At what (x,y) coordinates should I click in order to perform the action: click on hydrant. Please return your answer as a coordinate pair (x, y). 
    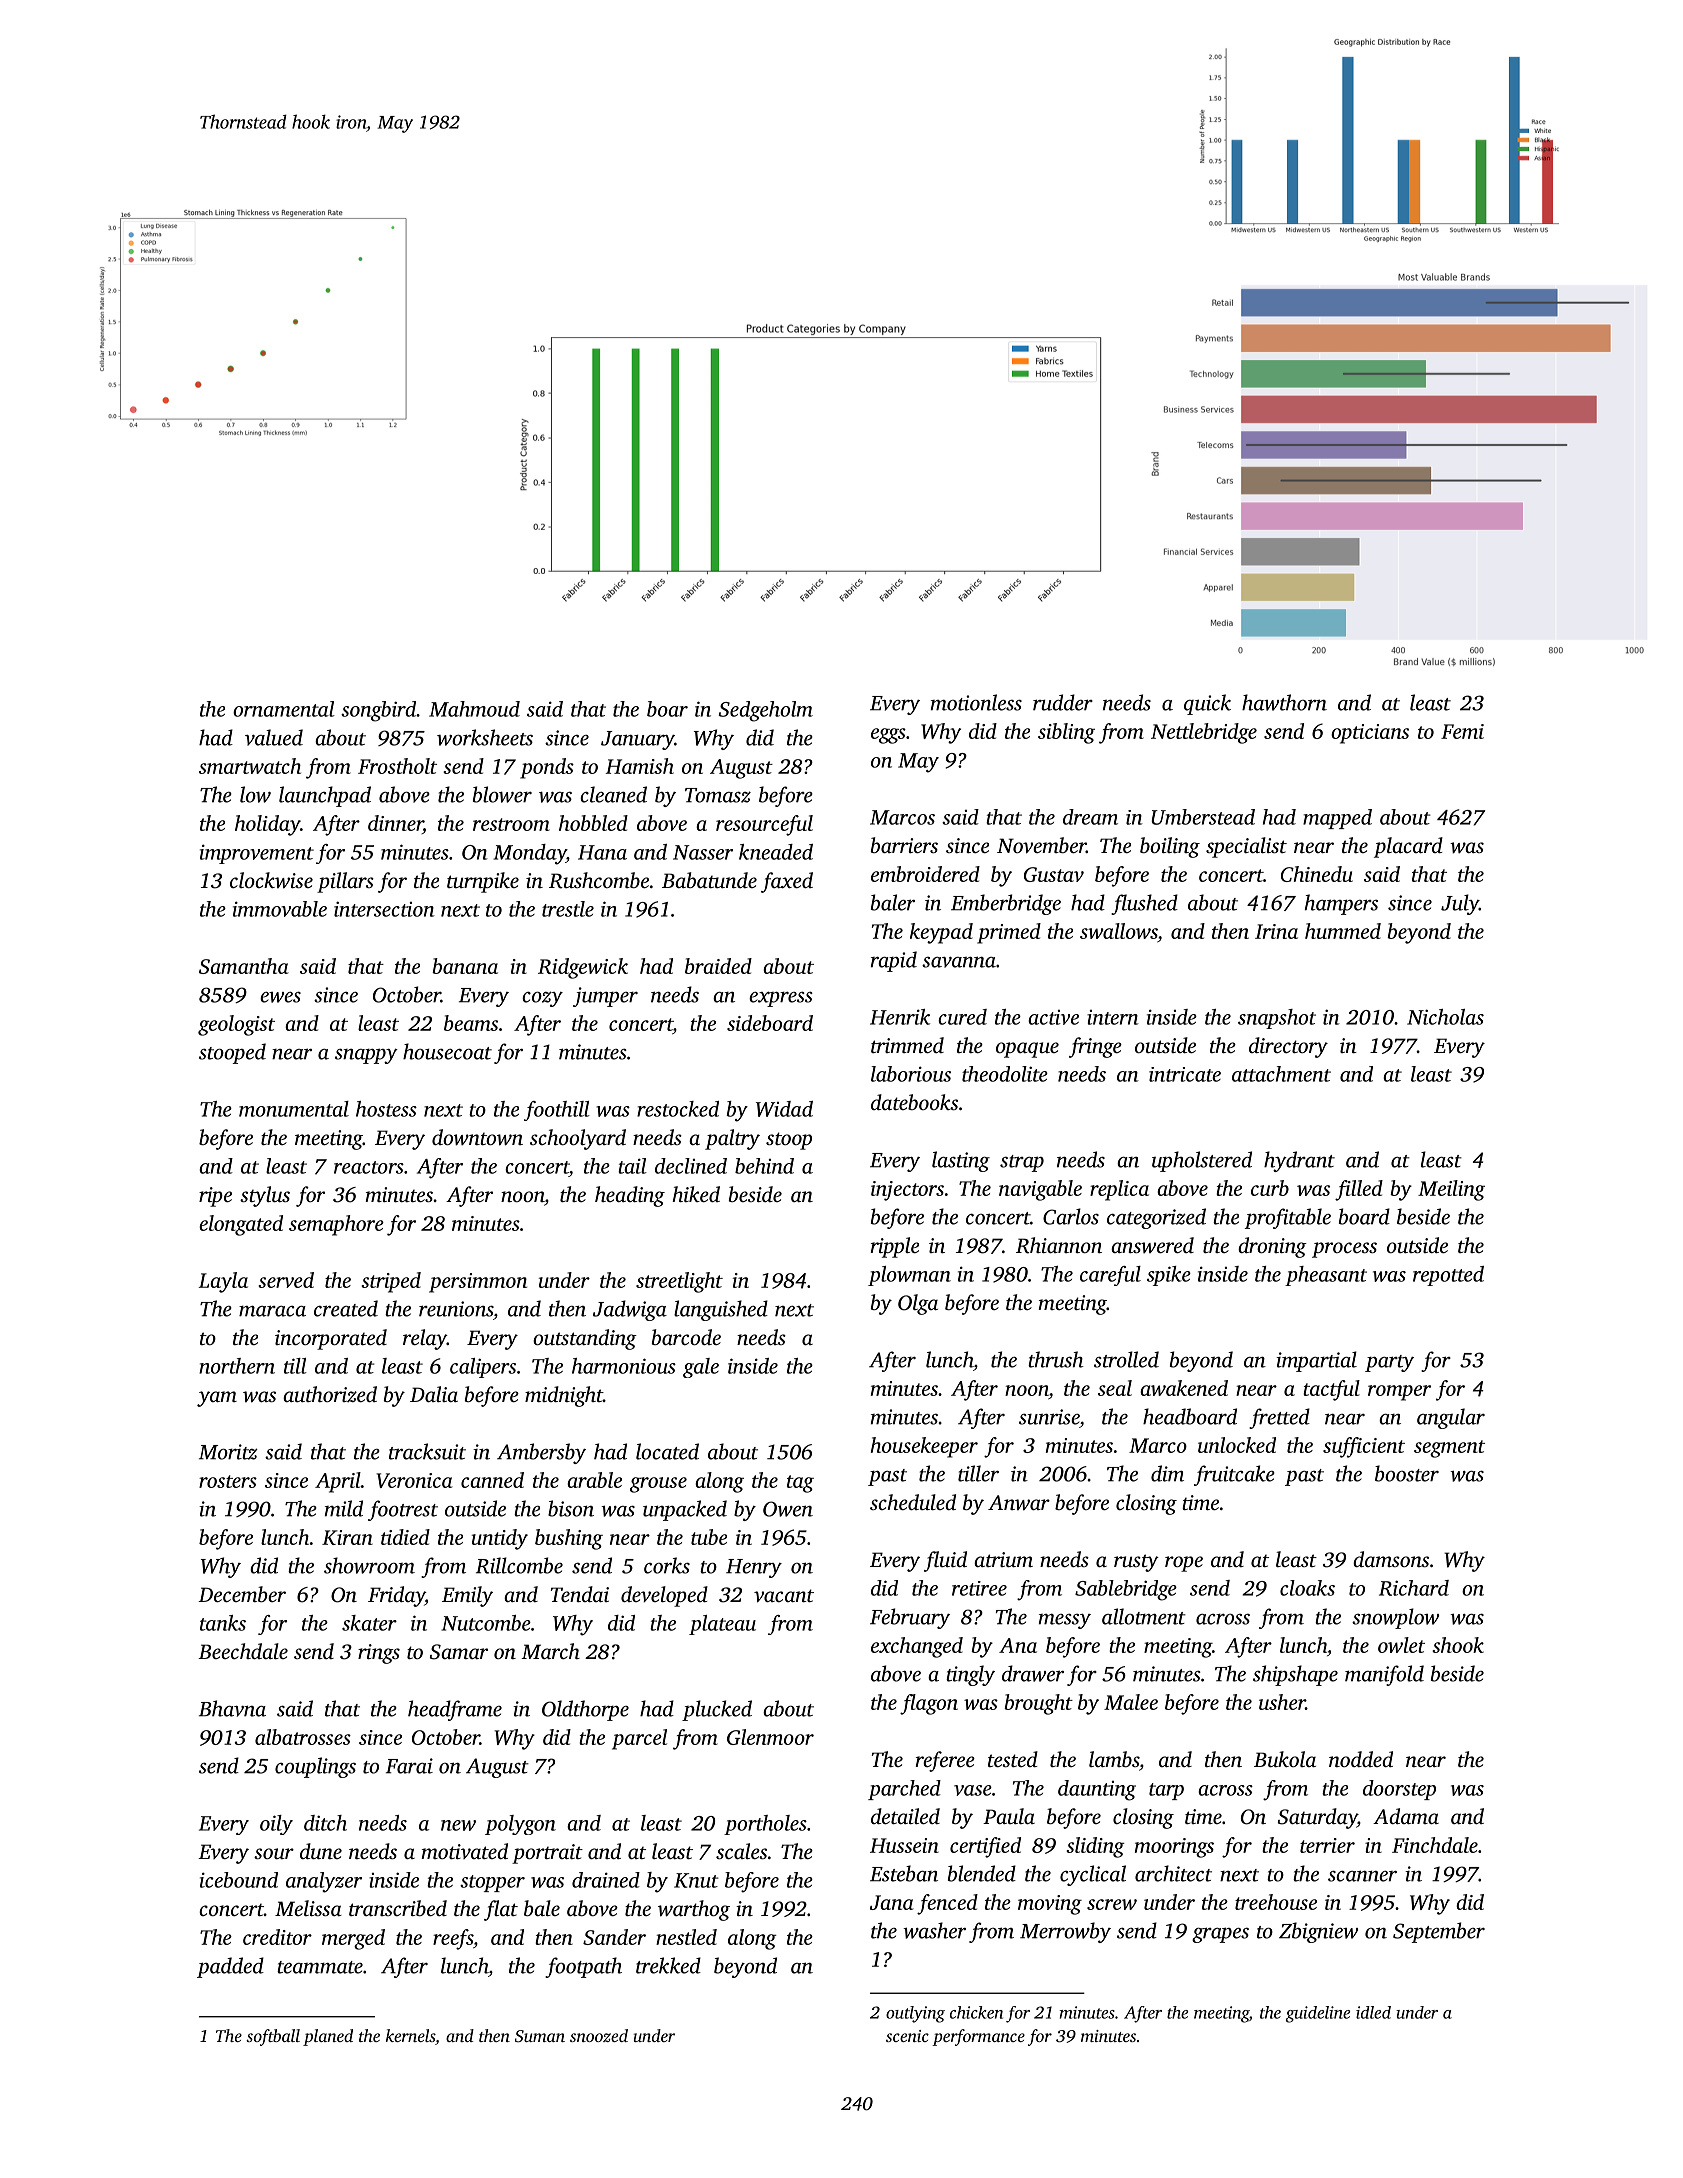
    Looking at the image, I should click on (1299, 1161).
